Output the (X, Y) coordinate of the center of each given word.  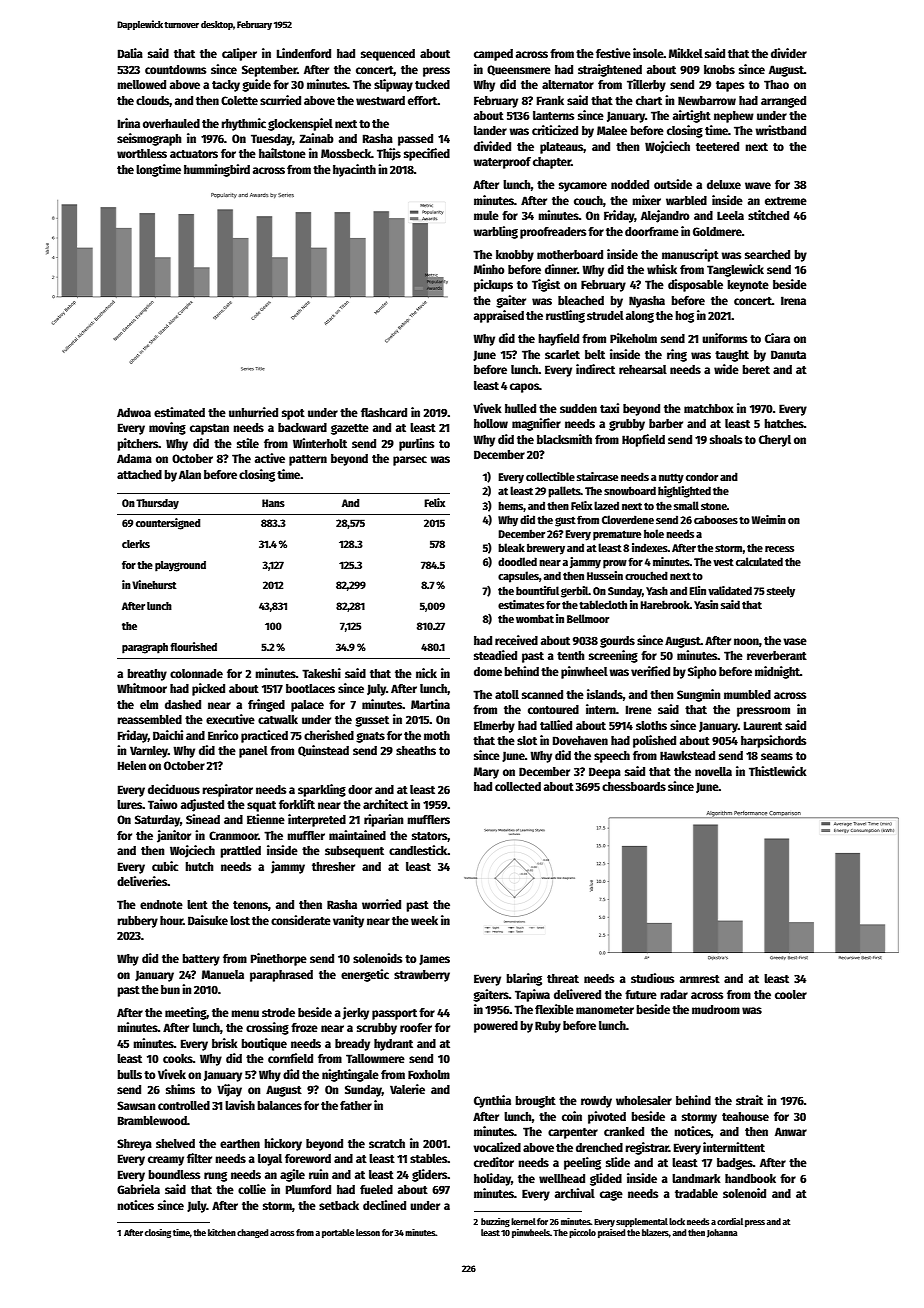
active (270, 458)
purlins (416, 444)
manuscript (690, 255)
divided (492, 146)
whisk (662, 269)
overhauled (171, 123)
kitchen (222, 1232)
